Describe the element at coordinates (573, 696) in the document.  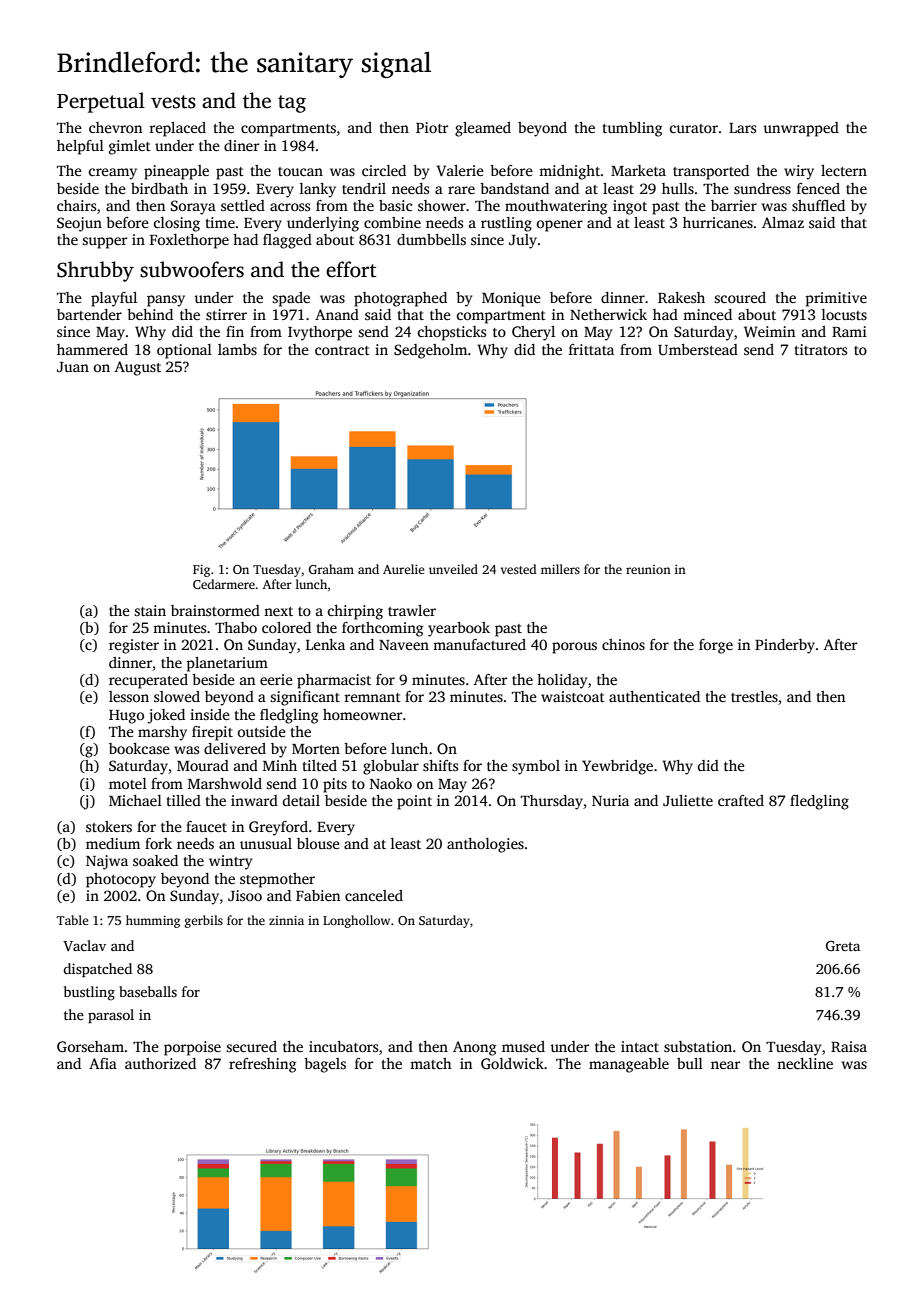
I see `waistcoat` at that location.
